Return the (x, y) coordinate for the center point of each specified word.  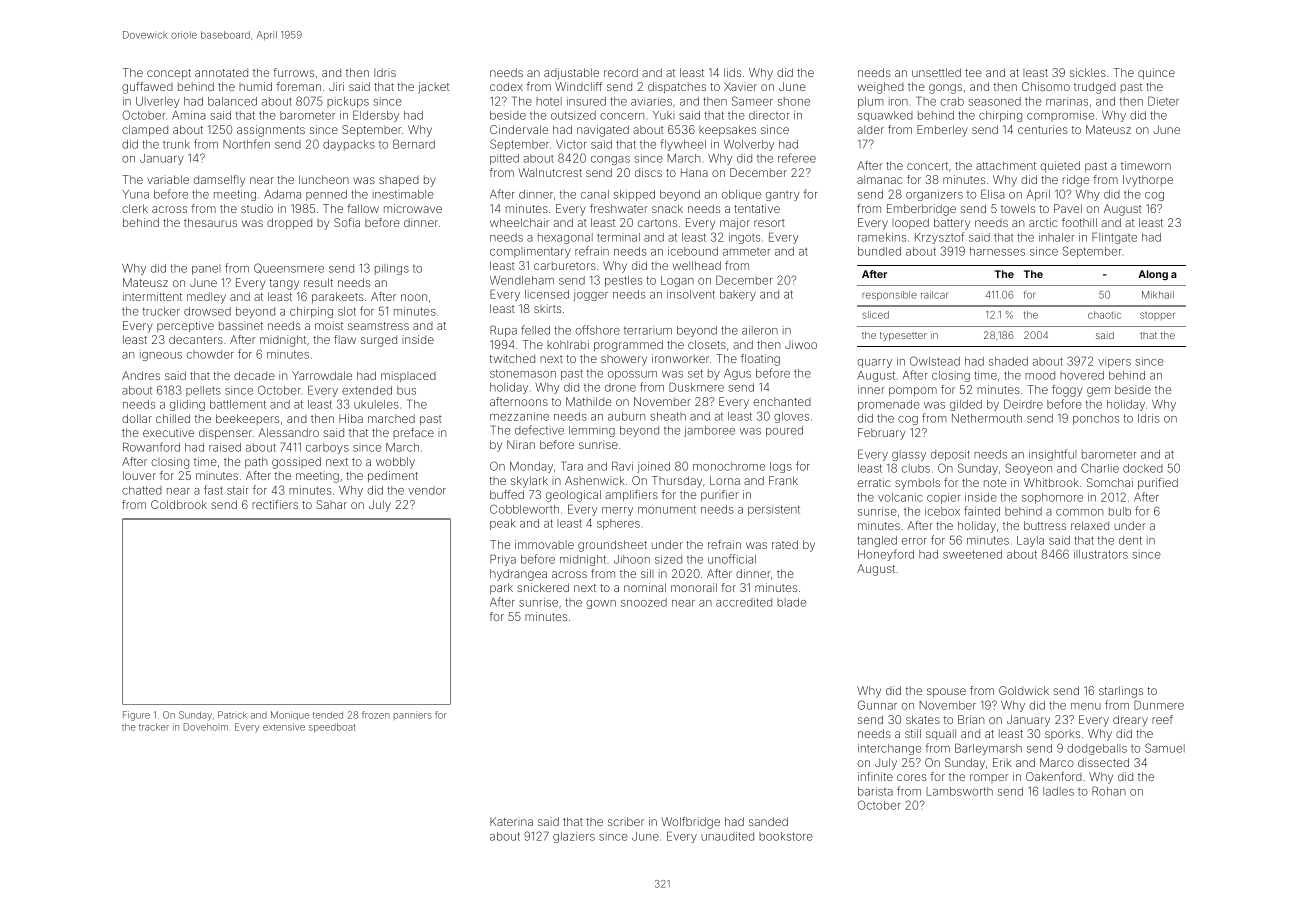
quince (1156, 73)
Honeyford (886, 555)
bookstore (786, 836)
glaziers (574, 837)
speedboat (332, 727)
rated (785, 544)
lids (732, 72)
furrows (293, 72)
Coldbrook (179, 504)
